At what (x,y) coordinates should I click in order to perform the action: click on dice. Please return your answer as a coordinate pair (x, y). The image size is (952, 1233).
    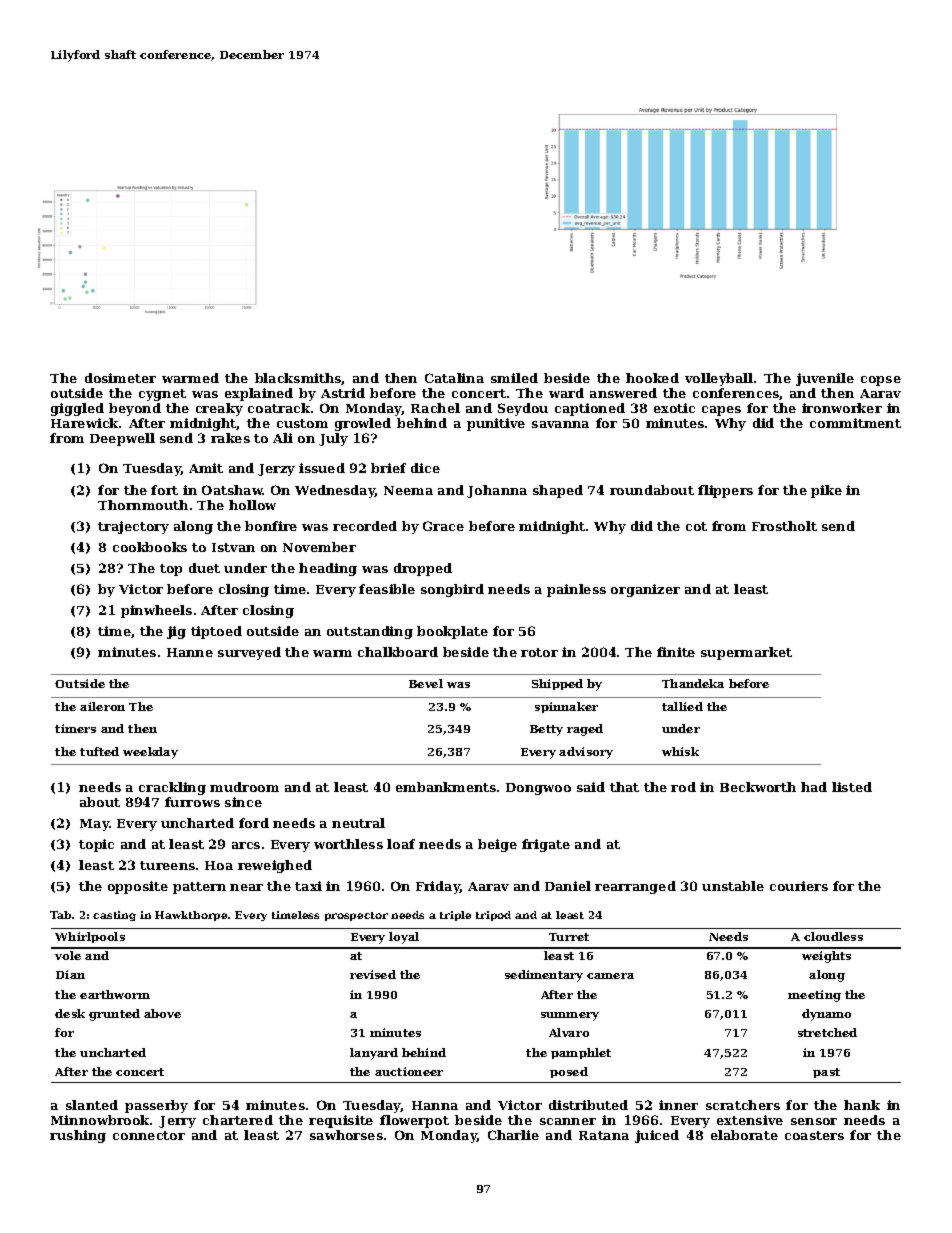
    Looking at the image, I should click on (425, 468).
